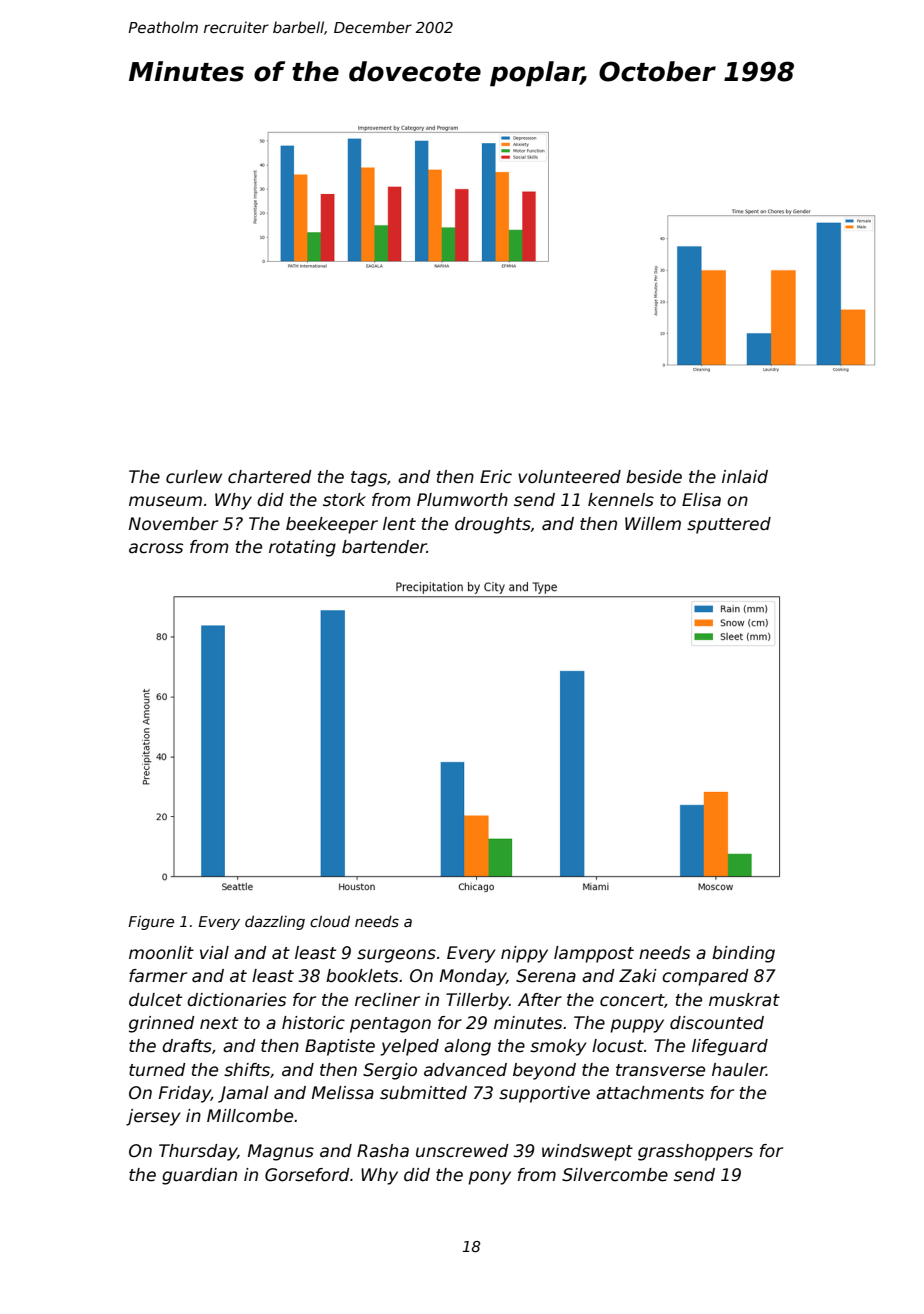  Describe the element at coordinates (594, 954) in the image. I see `lamppost` at that location.
